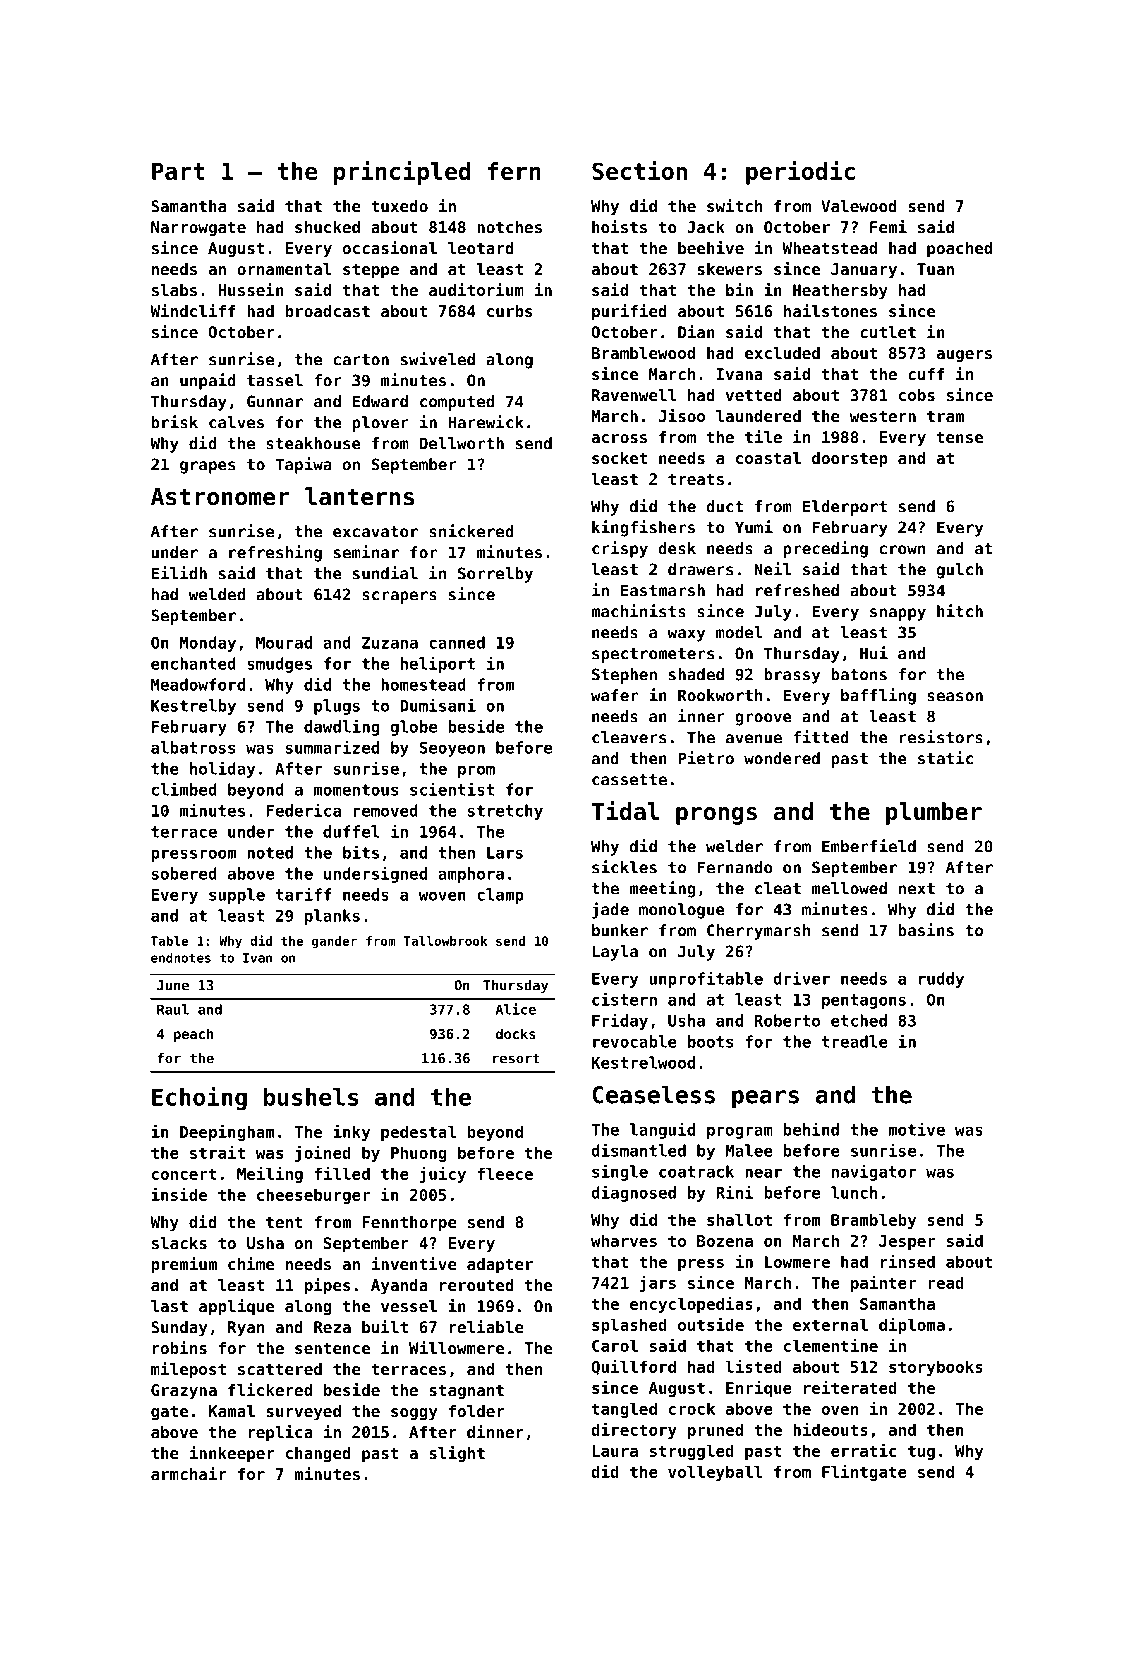 The width and height of the document is (1146, 1659). I want to click on changed, so click(318, 1455).
